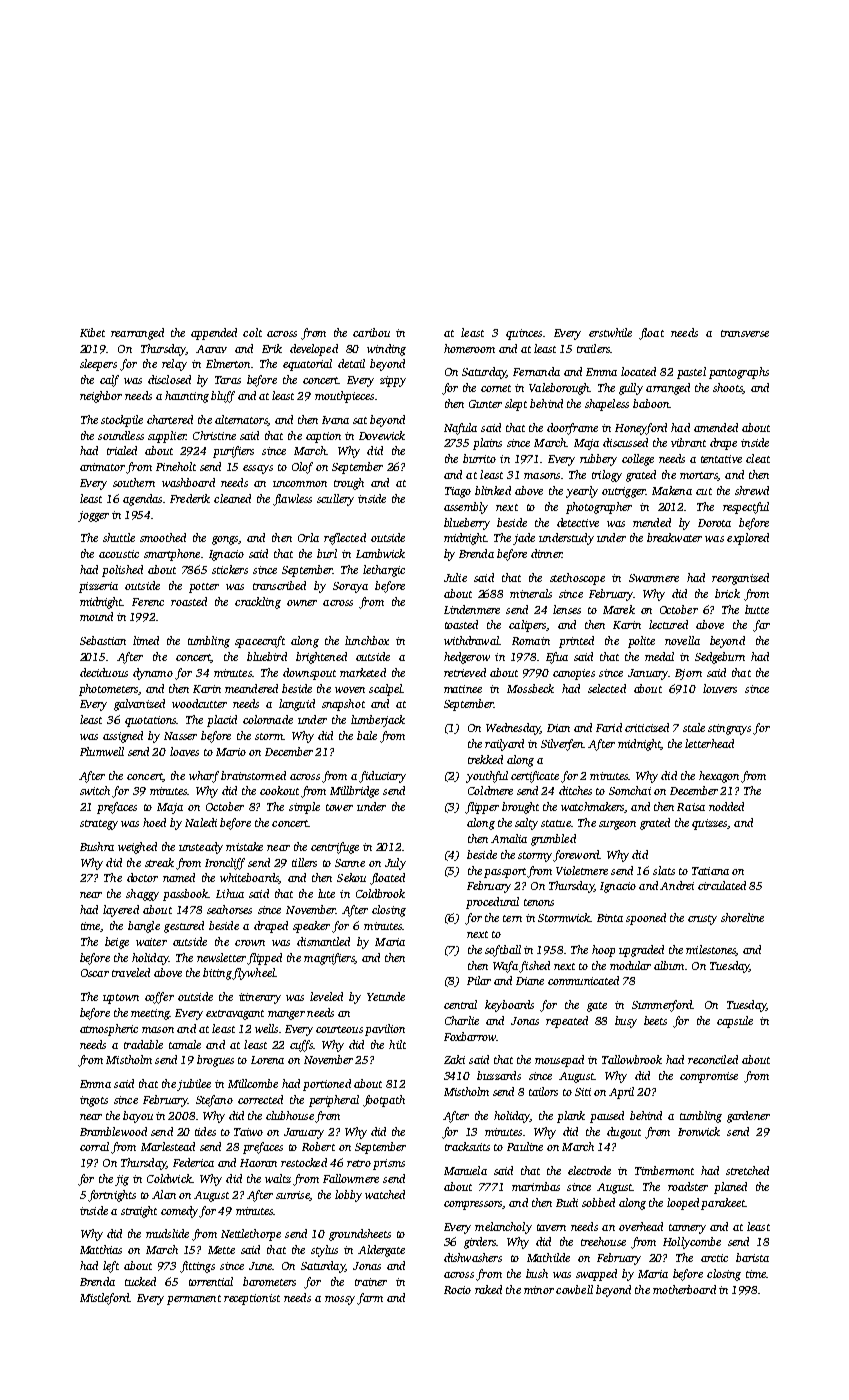 This image has height=1400, width=849. Describe the element at coordinates (350, 690) in the image. I see `woven` at that location.
